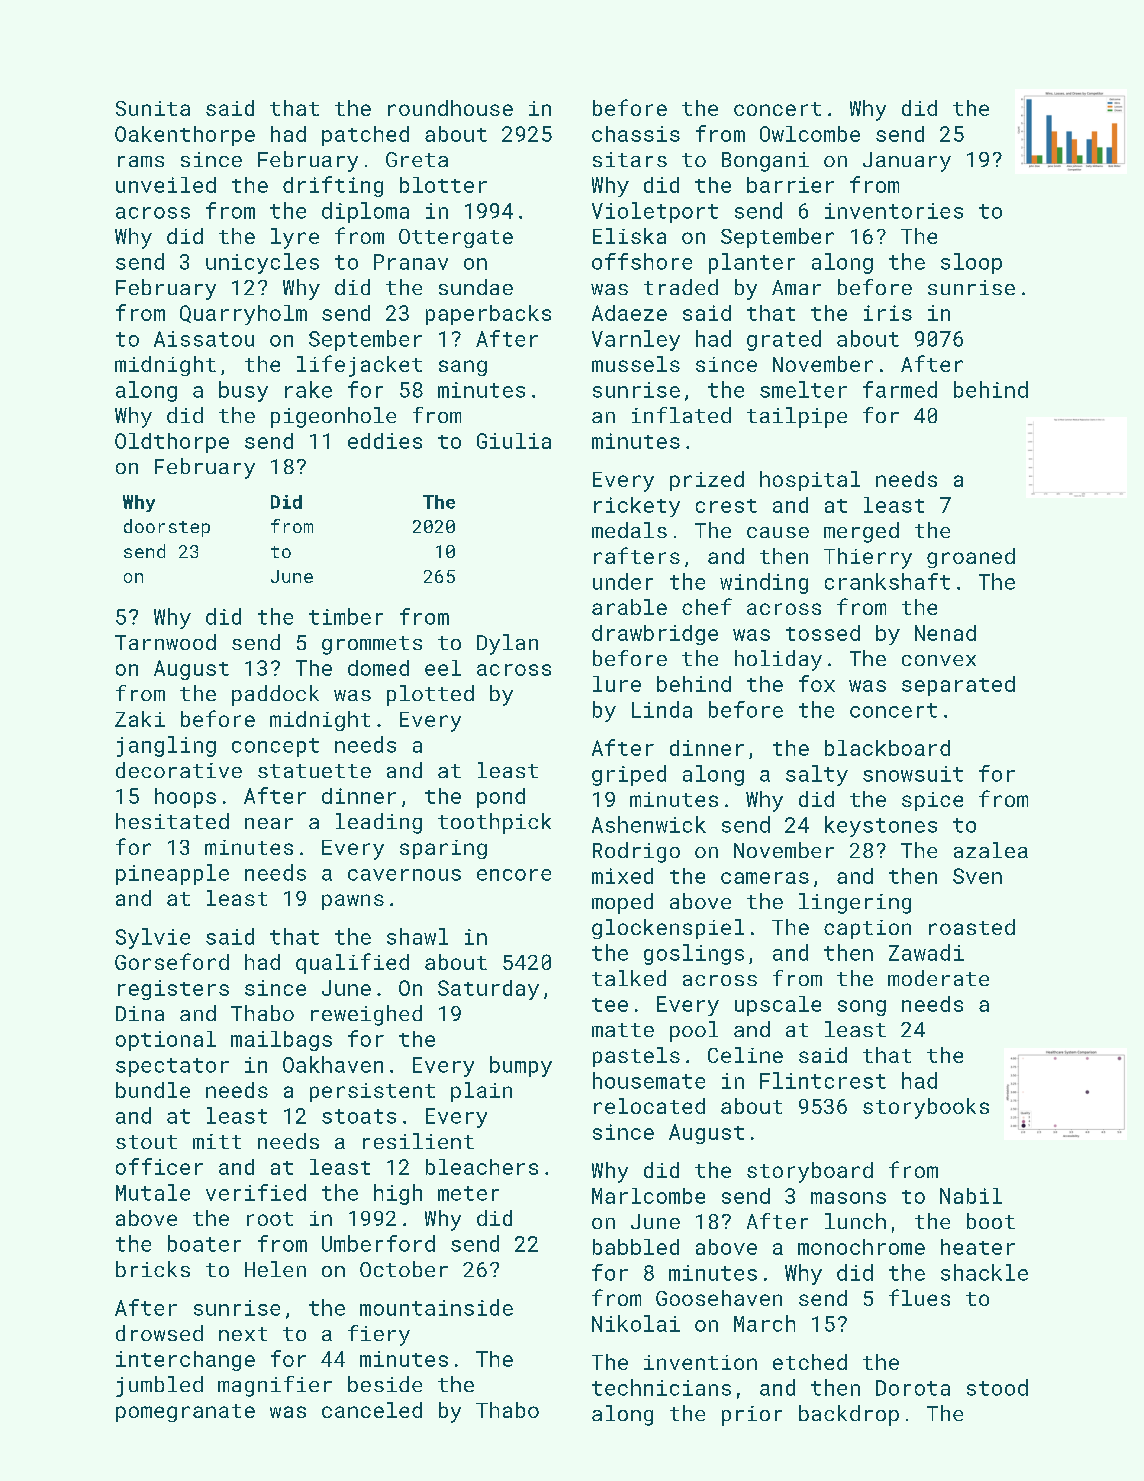  I want to click on paperbacks, so click(488, 315).
